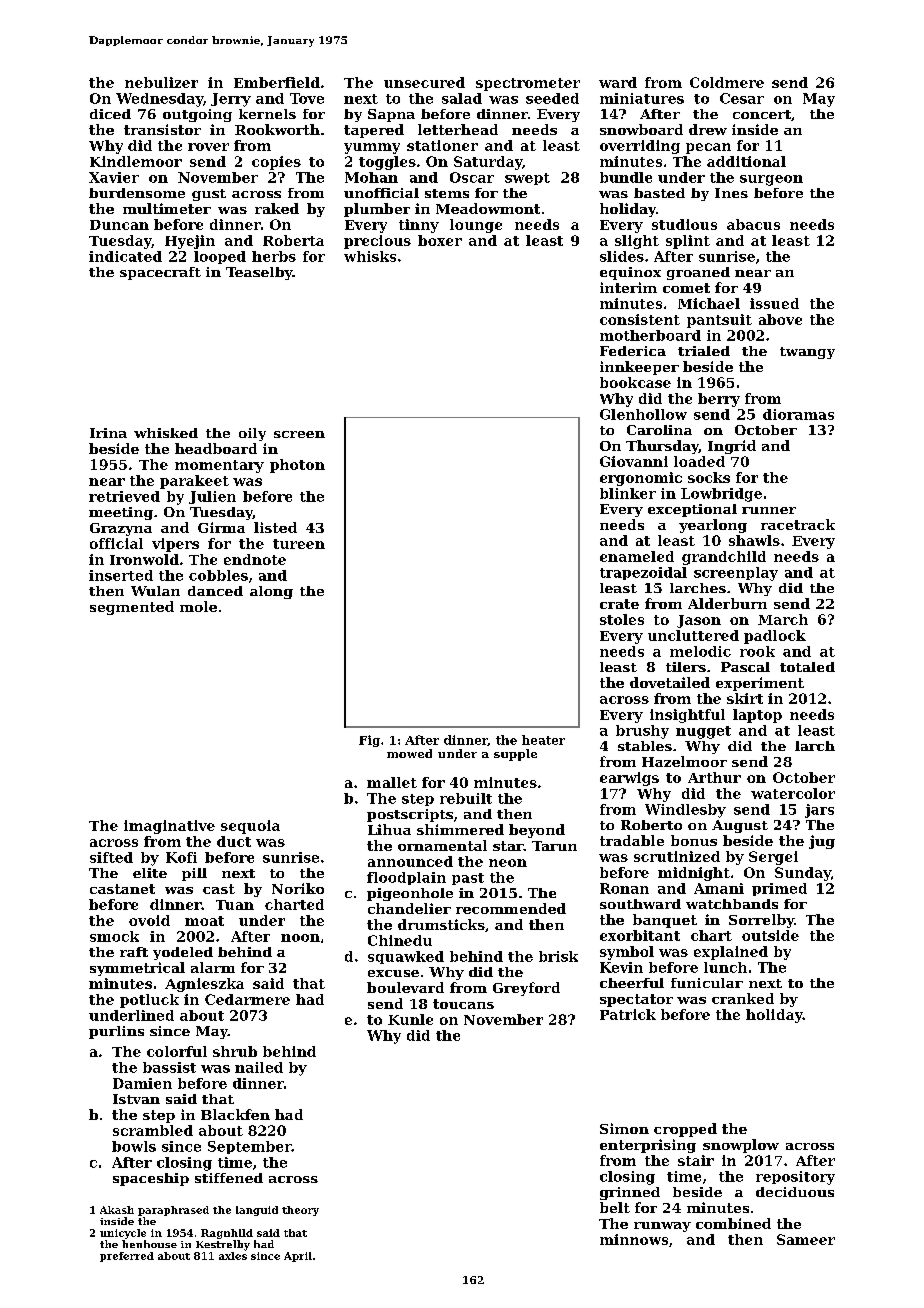 The width and height of the image is (924, 1308). What do you see at coordinates (783, 619) in the image?
I see `March` at bounding box center [783, 619].
